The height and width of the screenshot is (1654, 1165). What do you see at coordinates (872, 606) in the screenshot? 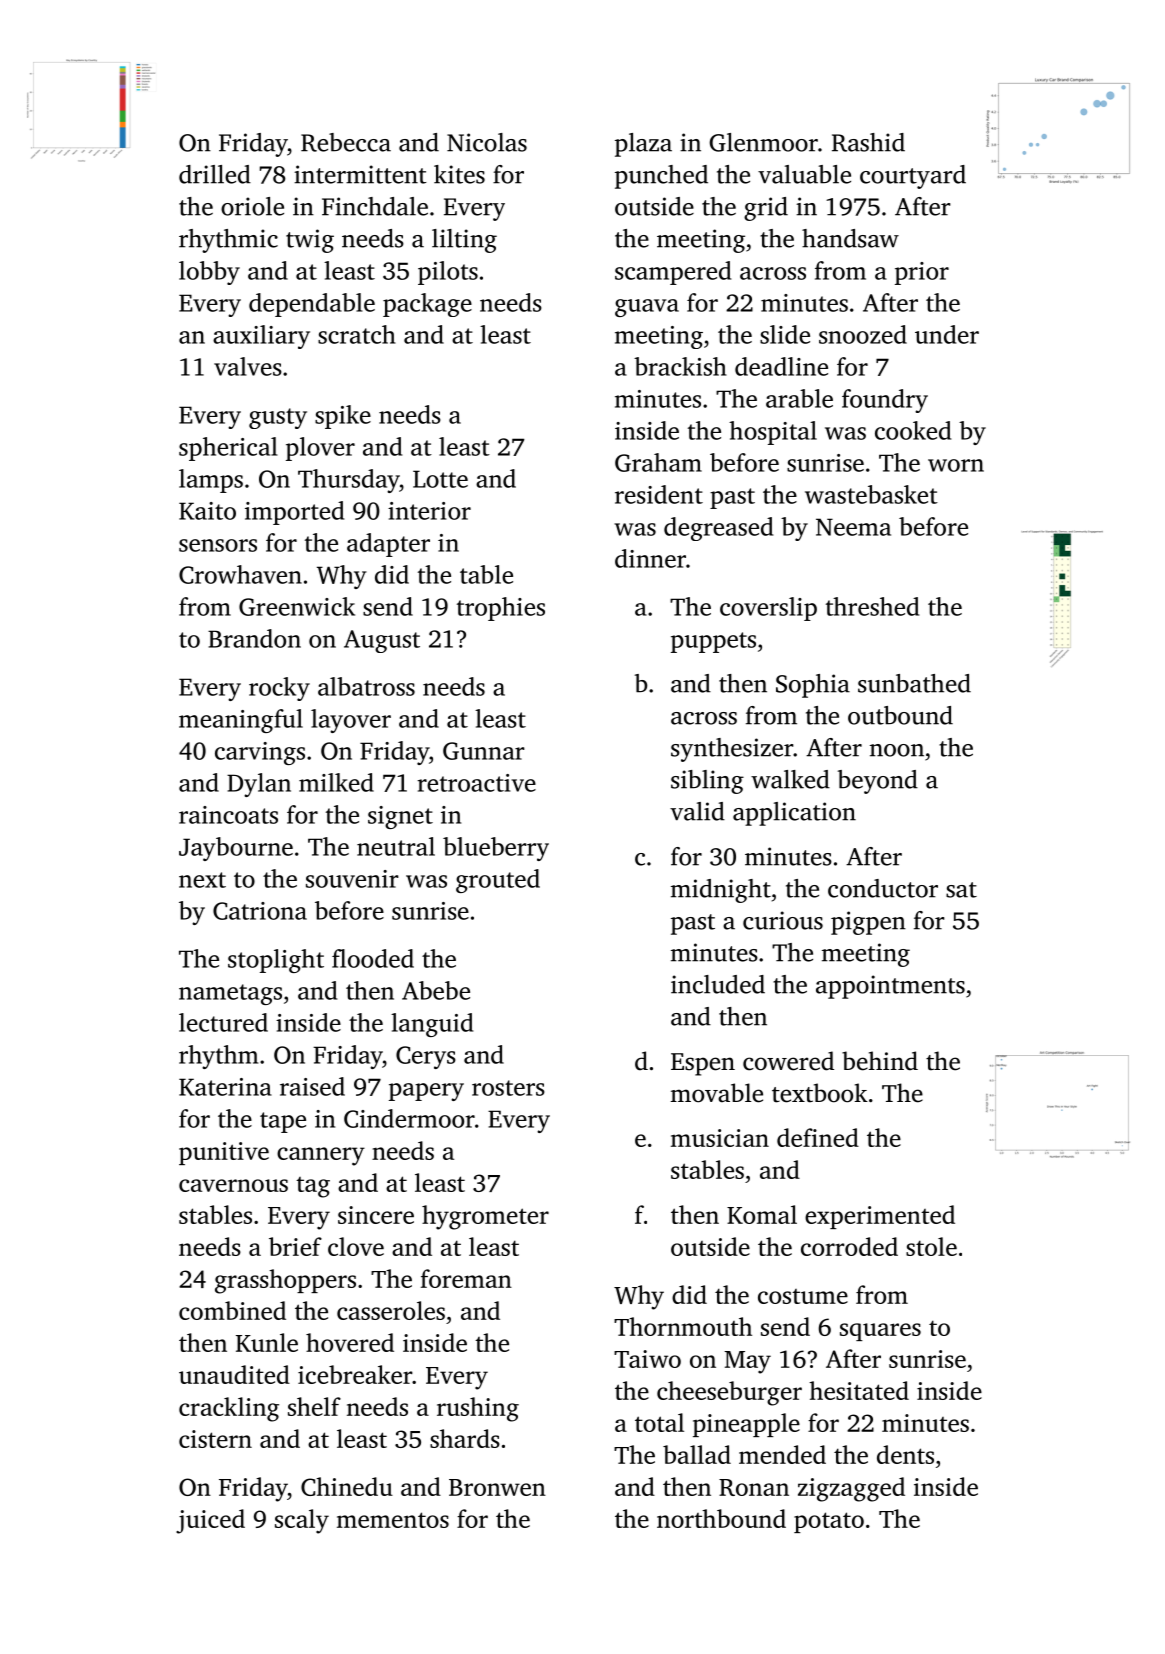
I see `threshed` at bounding box center [872, 606].
